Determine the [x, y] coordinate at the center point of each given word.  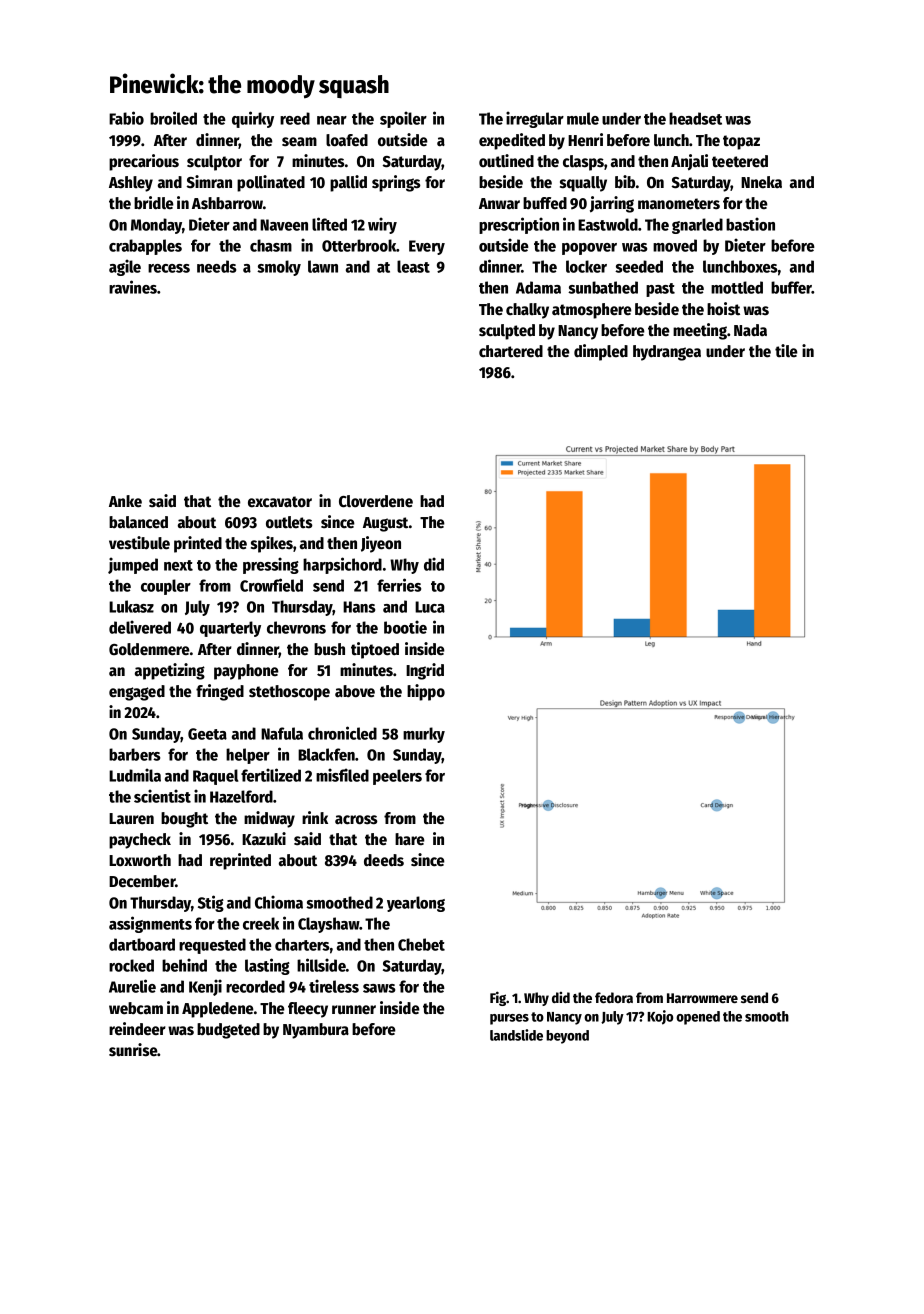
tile [786, 351]
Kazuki [264, 838]
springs [396, 183]
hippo [426, 692]
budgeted [228, 1031]
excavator [280, 502]
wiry [382, 225]
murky [424, 735]
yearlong [416, 904]
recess [169, 268]
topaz [741, 142]
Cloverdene [376, 501]
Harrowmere [702, 998]
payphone [246, 672]
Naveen [284, 225]
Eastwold [608, 224]
